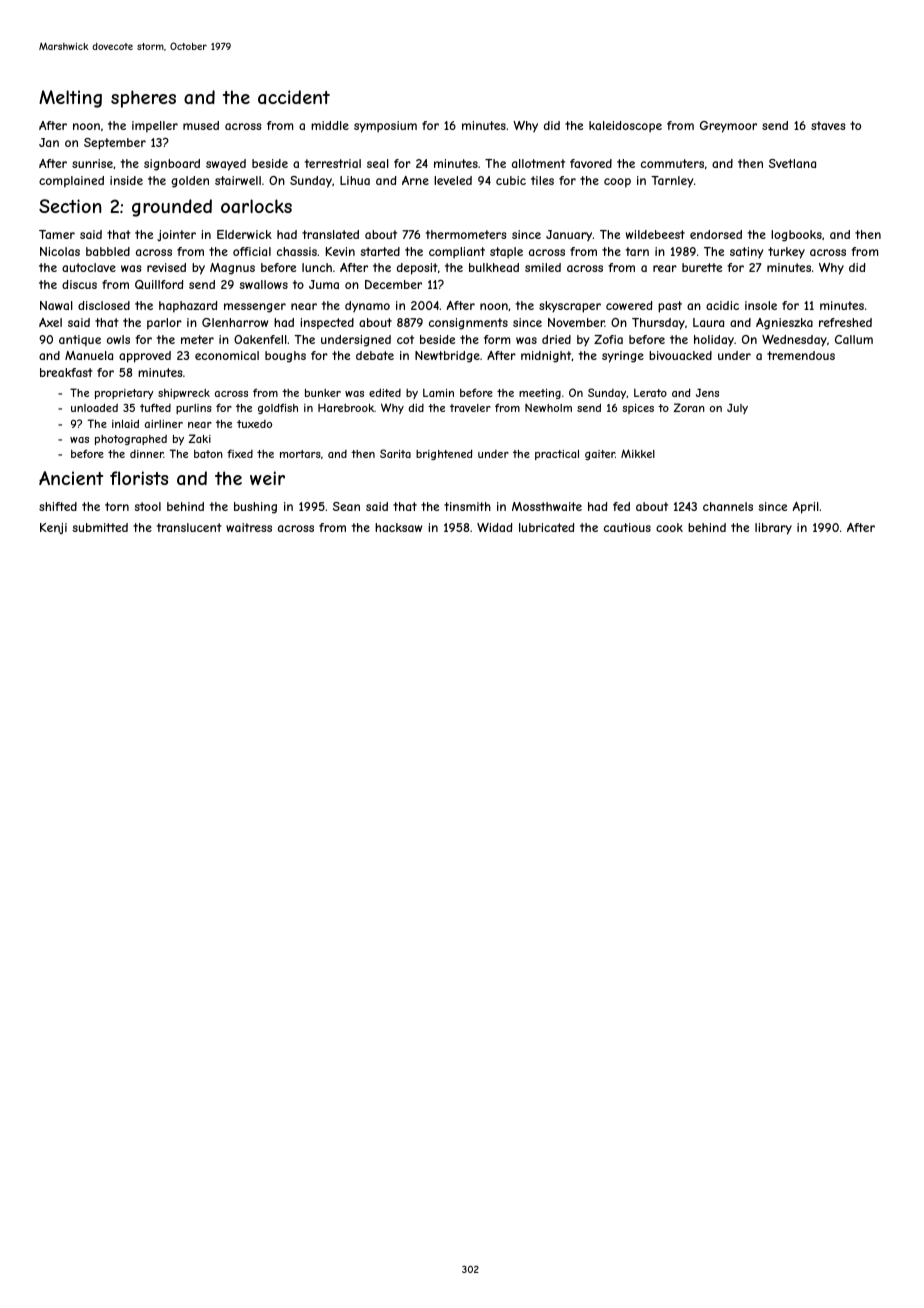 This image has height=1308, width=924. Describe the element at coordinates (94, 407) in the image. I see `unloaded` at that location.
